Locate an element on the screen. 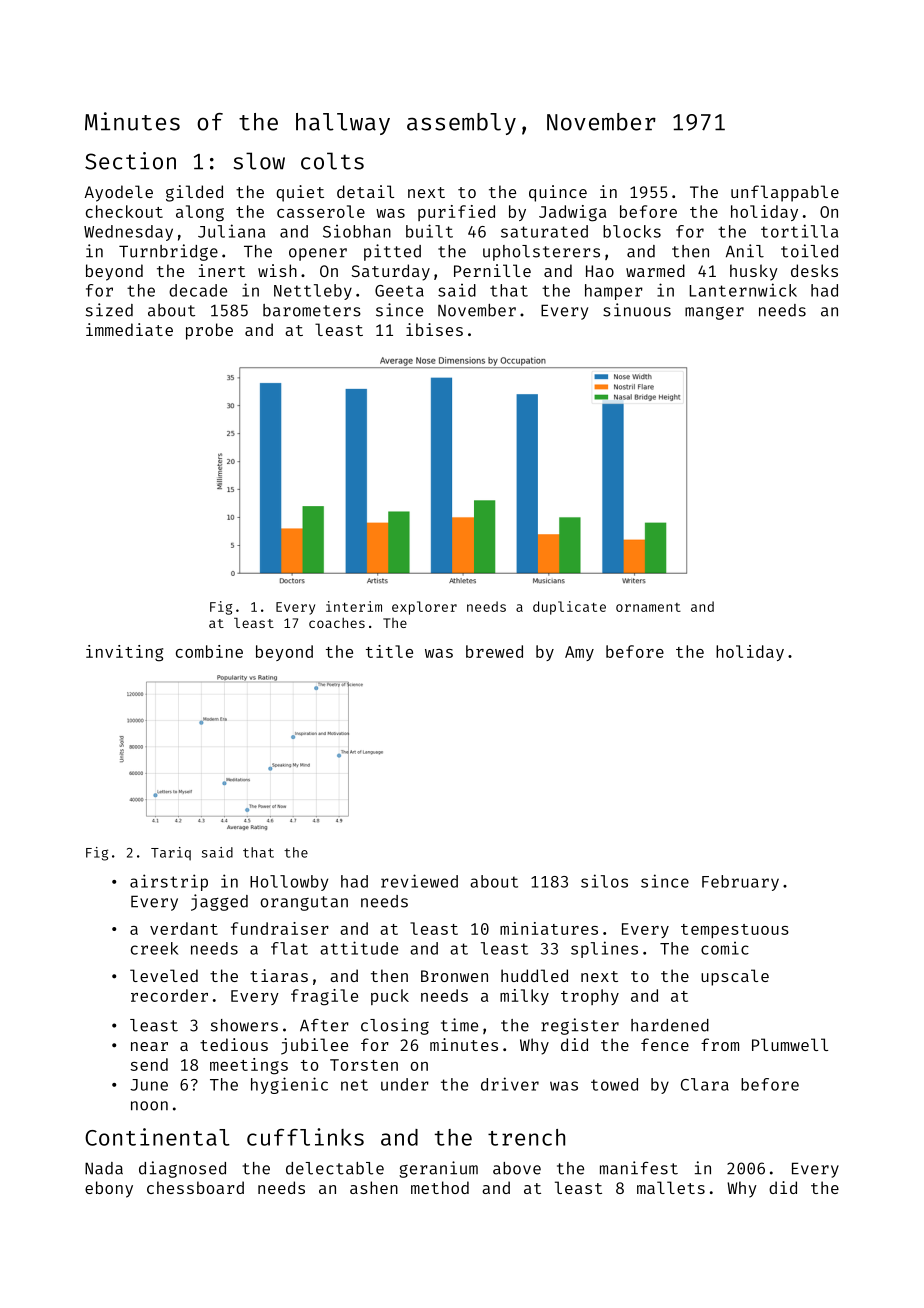  Section is located at coordinates (130, 161).
